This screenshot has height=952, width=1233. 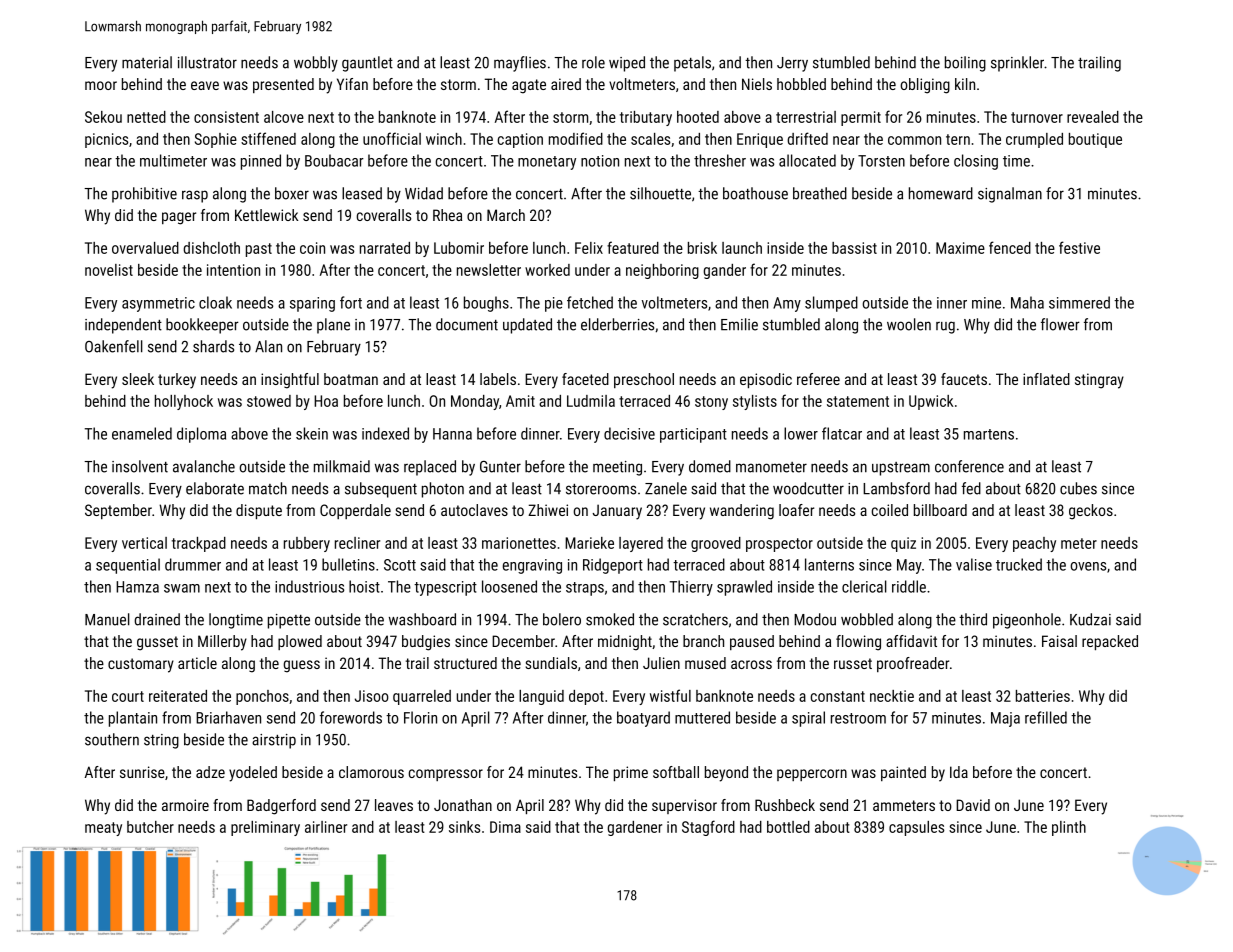 What do you see at coordinates (1059, 641) in the screenshot?
I see `Faisal` at bounding box center [1059, 641].
